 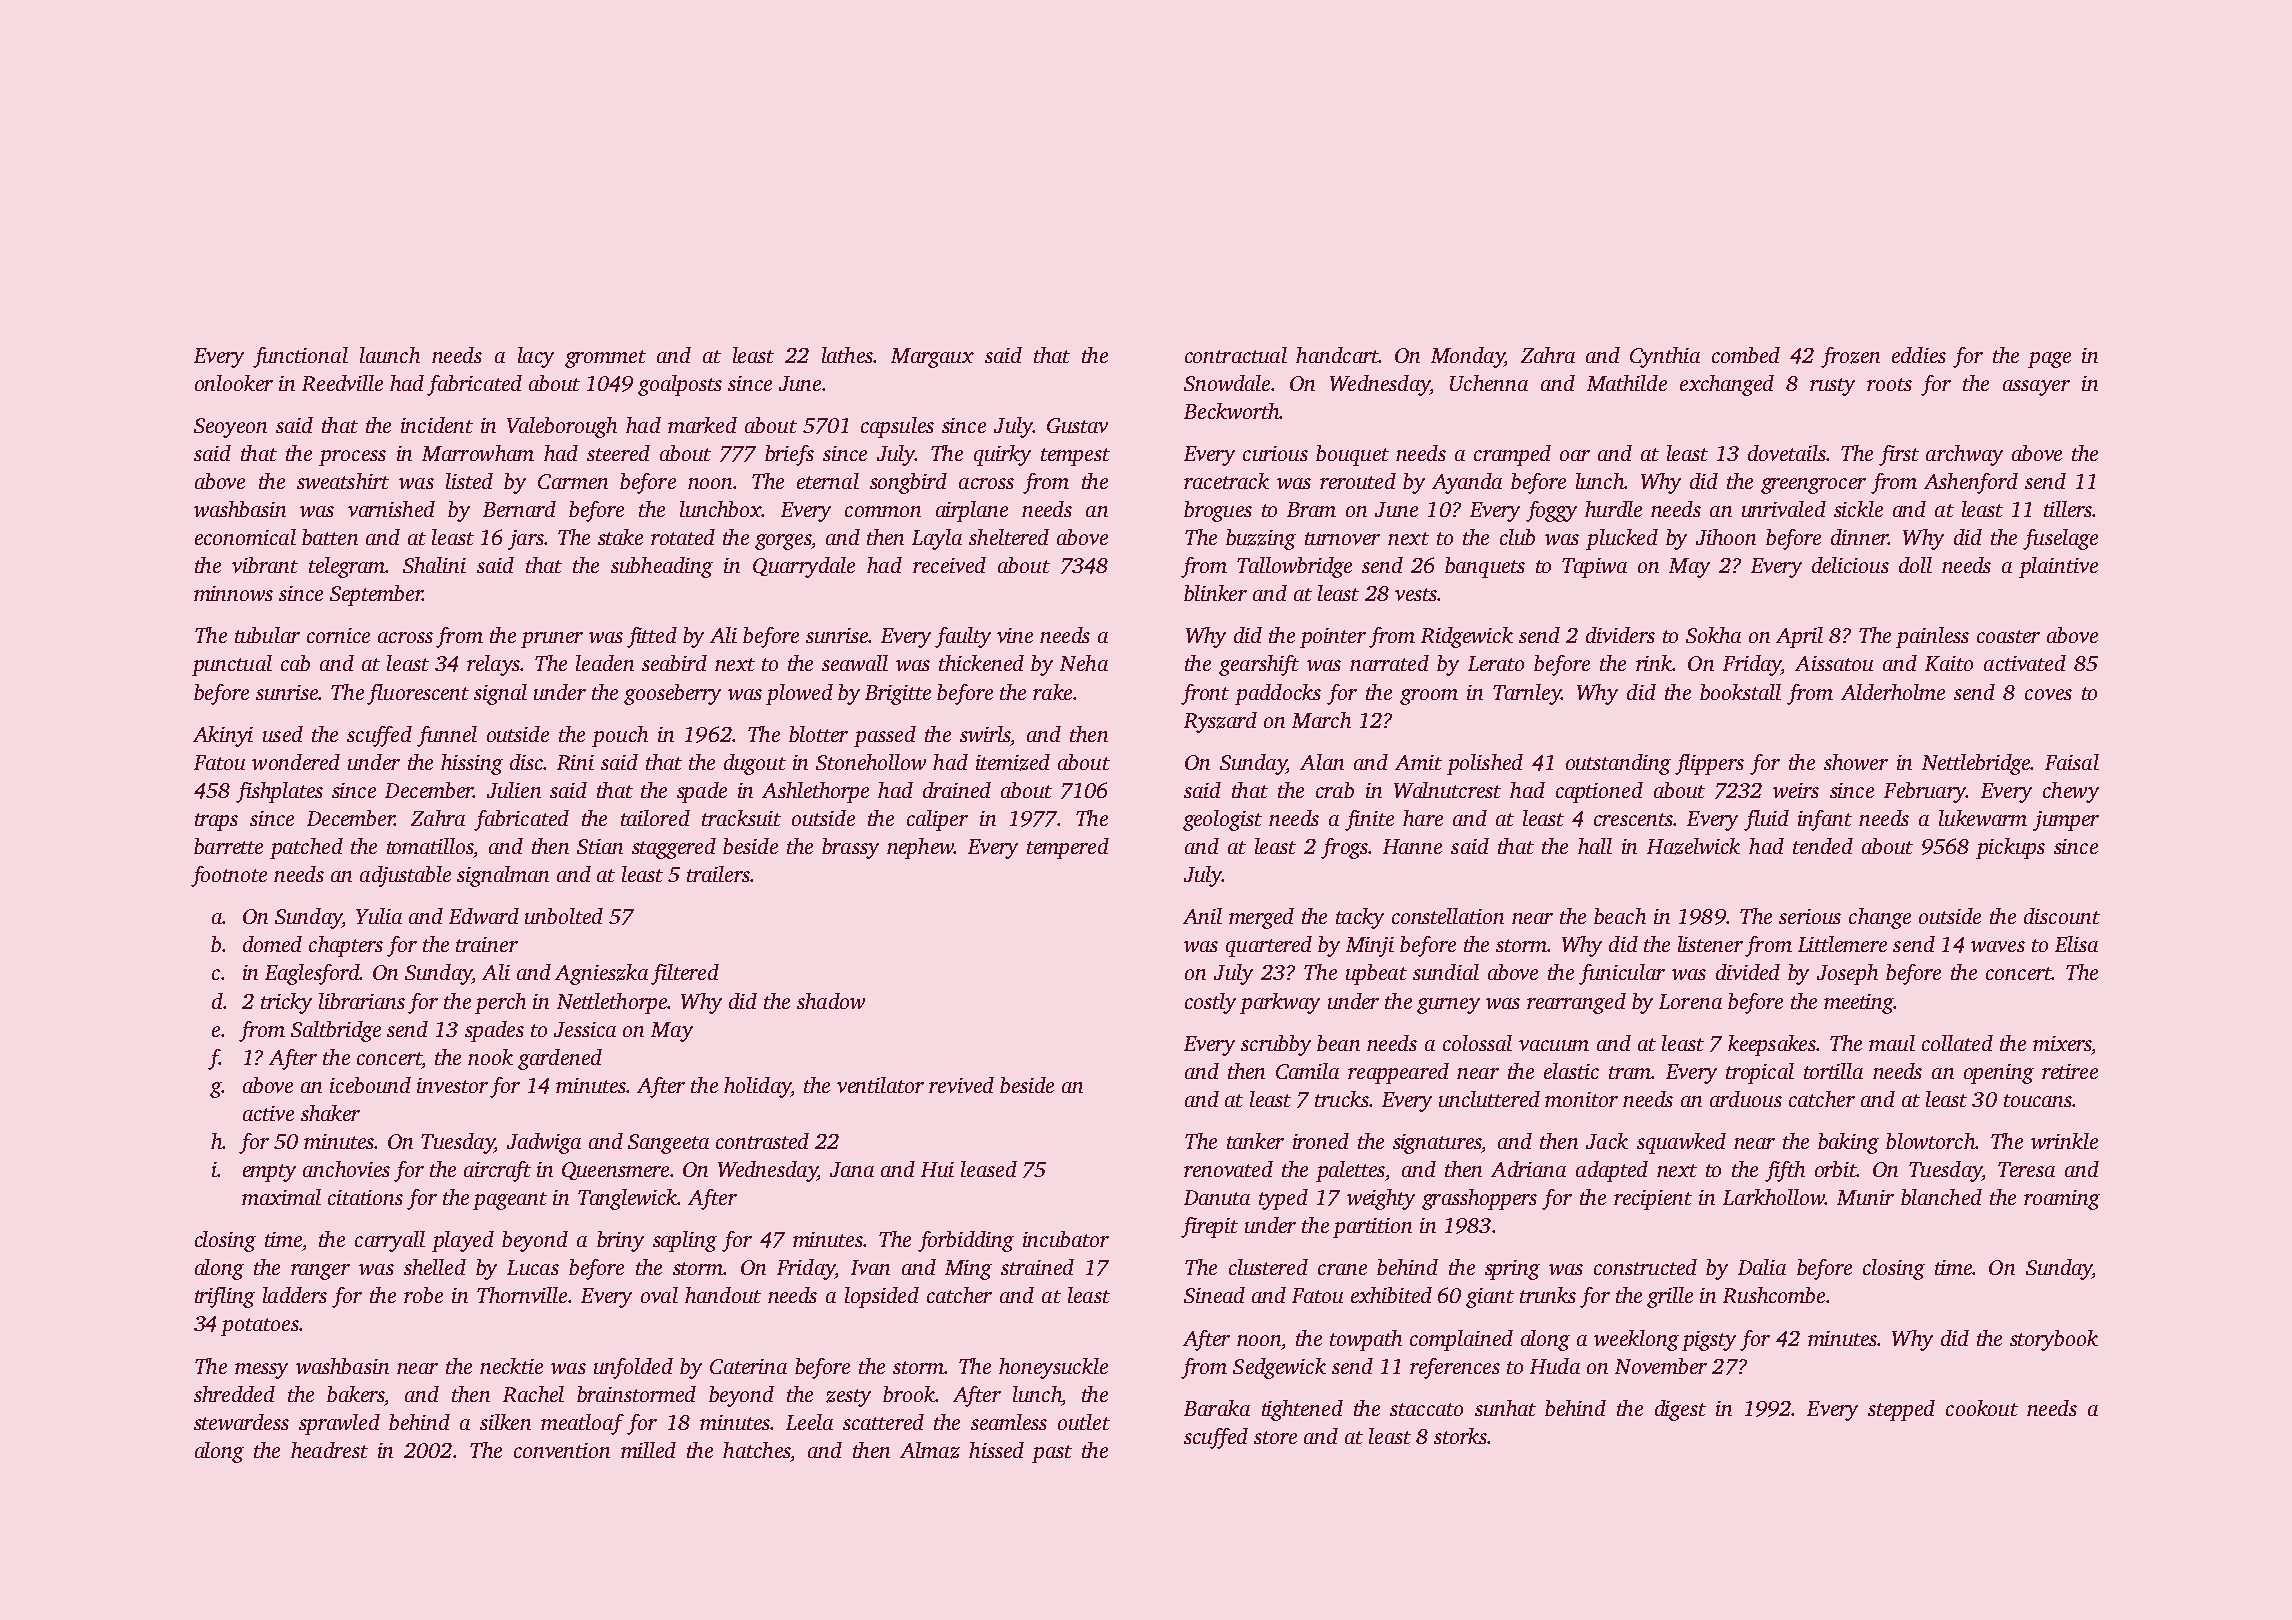 I want to click on leaden, so click(x=605, y=663).
